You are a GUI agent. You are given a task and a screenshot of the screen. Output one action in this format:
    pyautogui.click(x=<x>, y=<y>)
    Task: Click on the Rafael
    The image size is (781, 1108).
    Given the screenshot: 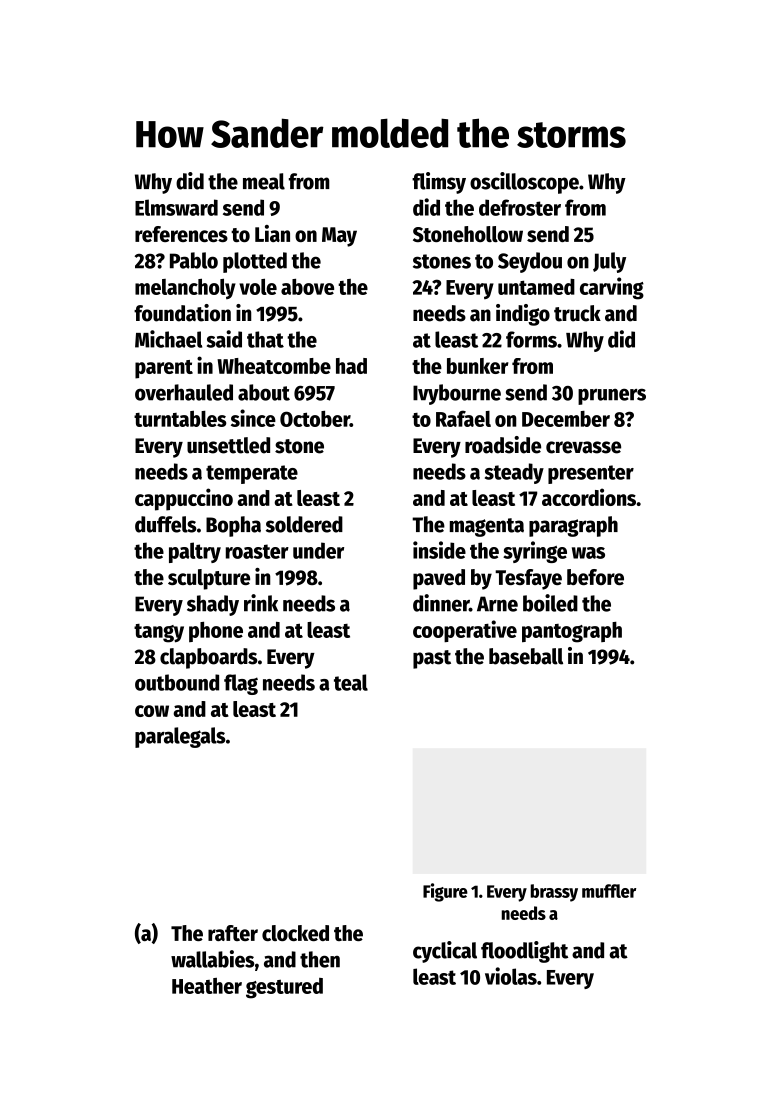 What is the action you would take?
    pyautogui.click(x=463, y=418)
